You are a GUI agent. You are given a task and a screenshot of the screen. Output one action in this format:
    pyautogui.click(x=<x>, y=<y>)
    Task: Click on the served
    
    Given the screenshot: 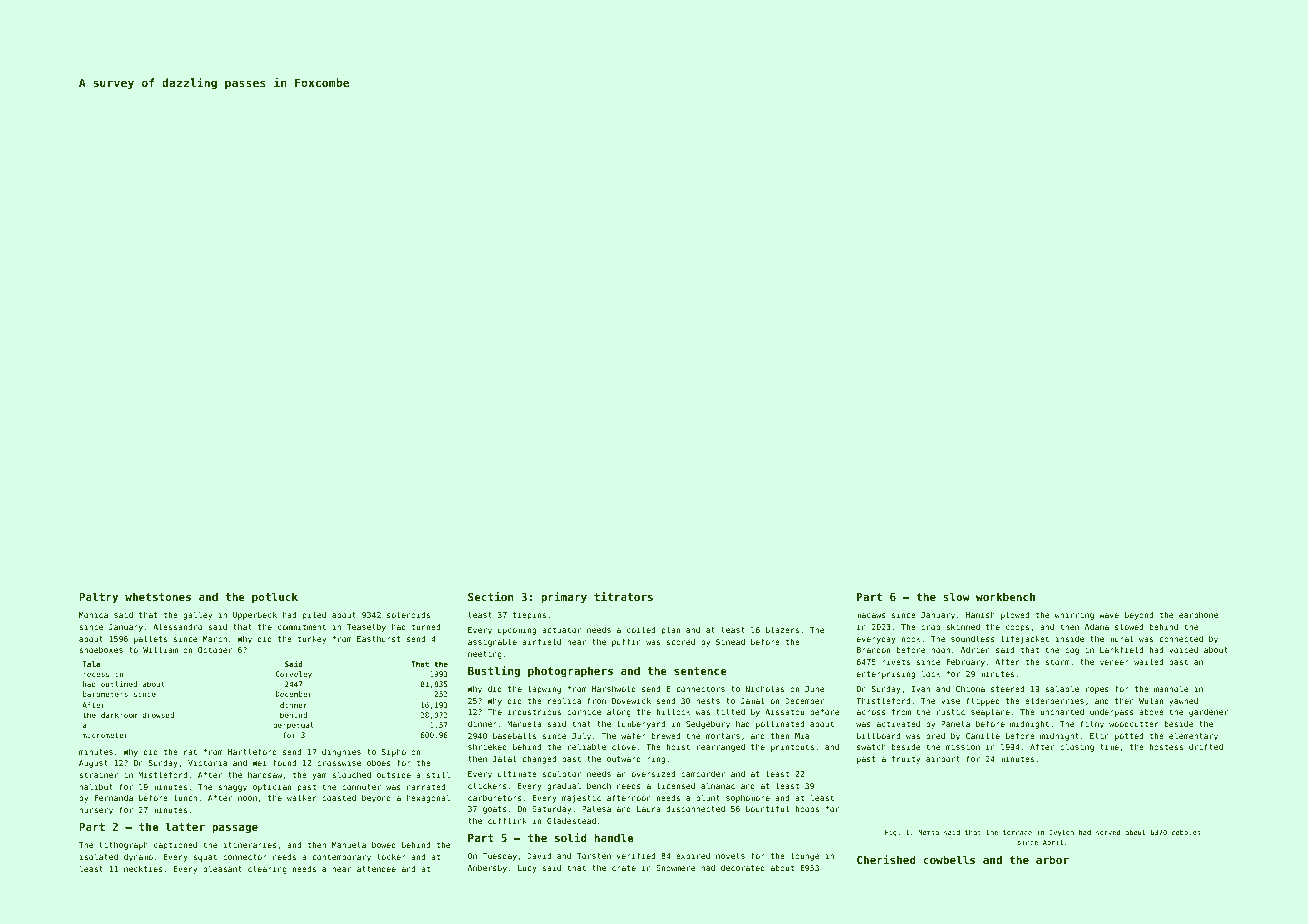 What is the action you would take?
    pyautogui.click(x=1108, y=832)
